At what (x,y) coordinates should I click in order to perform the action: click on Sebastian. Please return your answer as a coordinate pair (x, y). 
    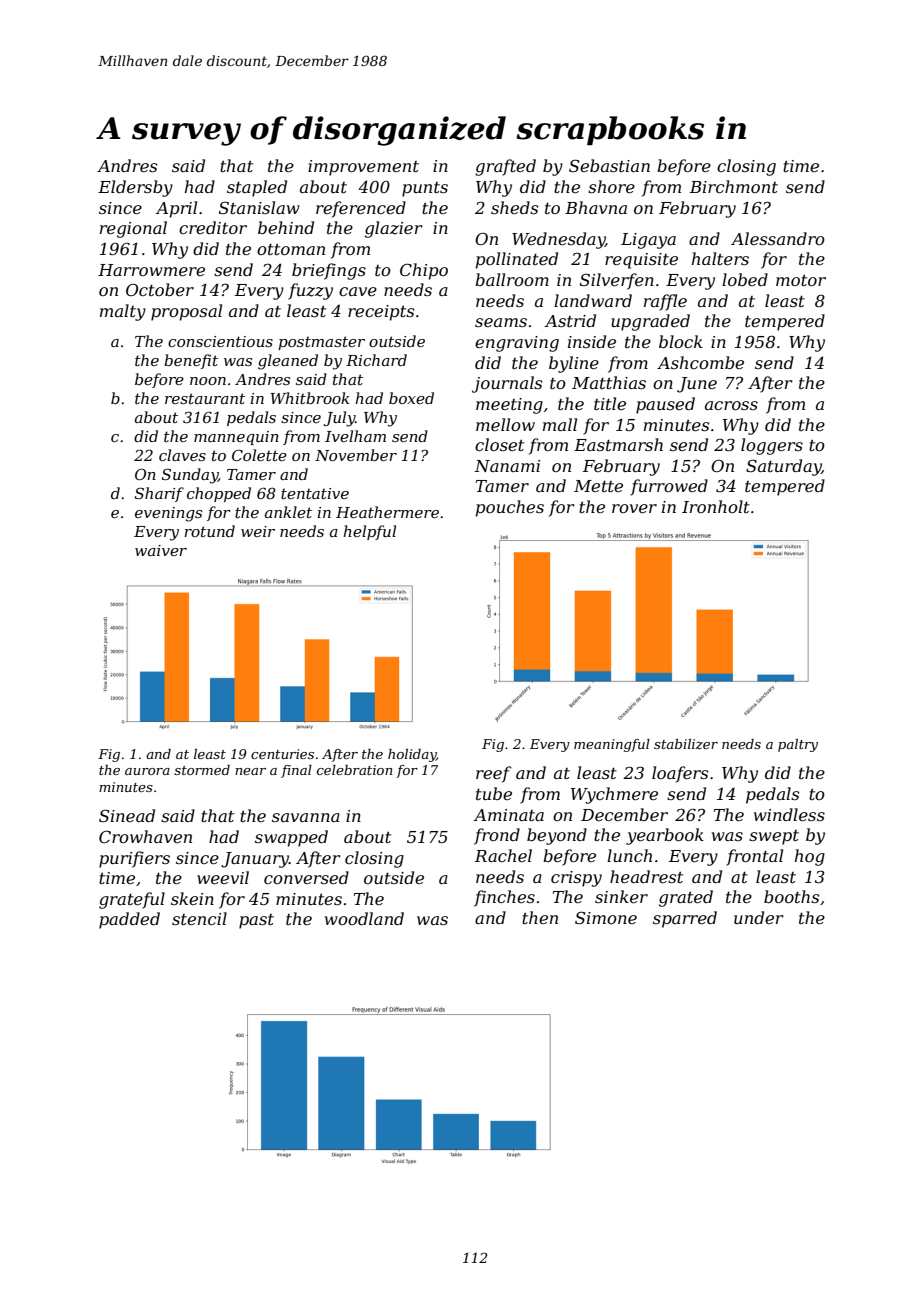
    Looking at the image, I should click on (609, 165).
